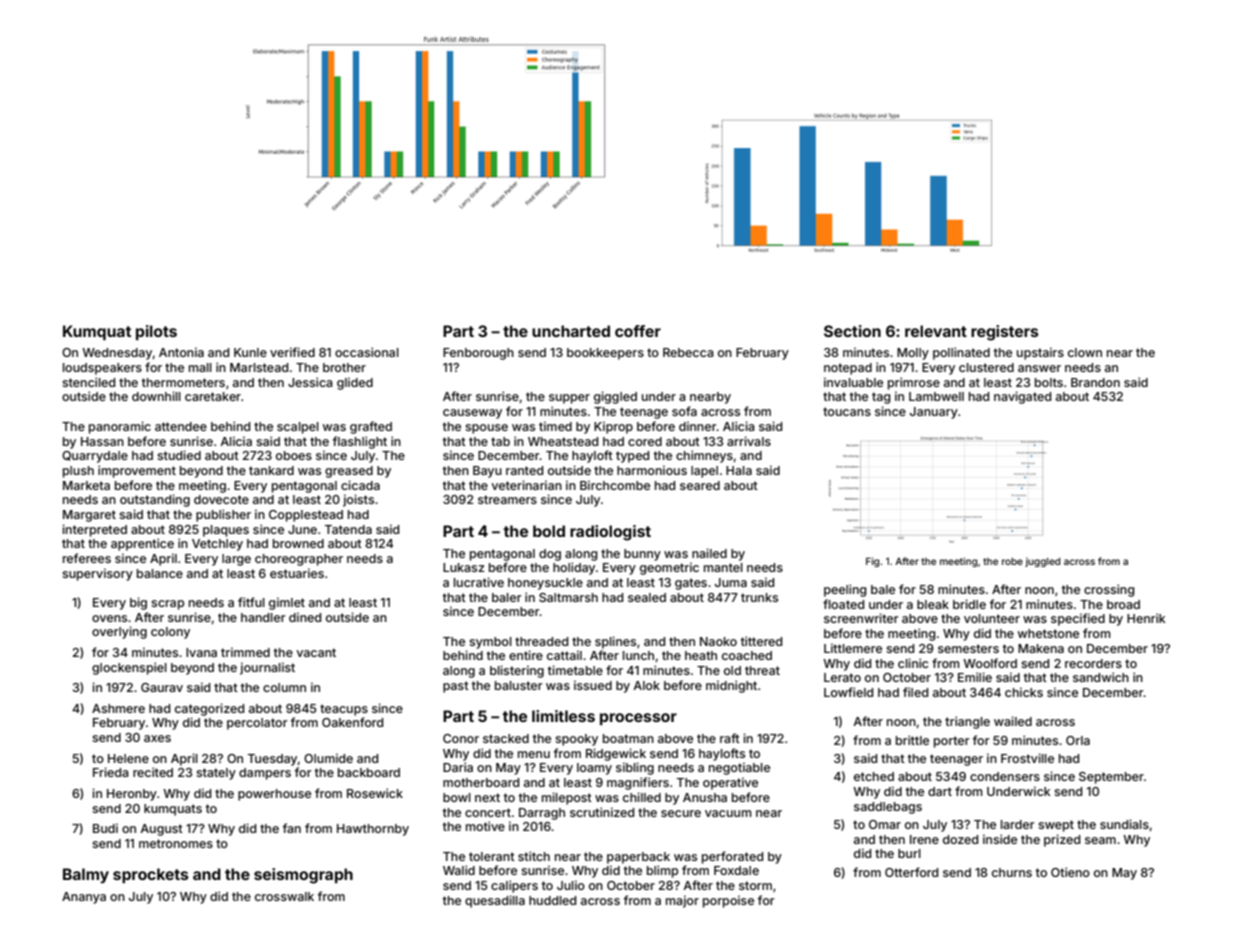 This image has height=952, width=1233. Describe the element at coordinates (464, 567) in the image. I see `Lukasz` at that location.
